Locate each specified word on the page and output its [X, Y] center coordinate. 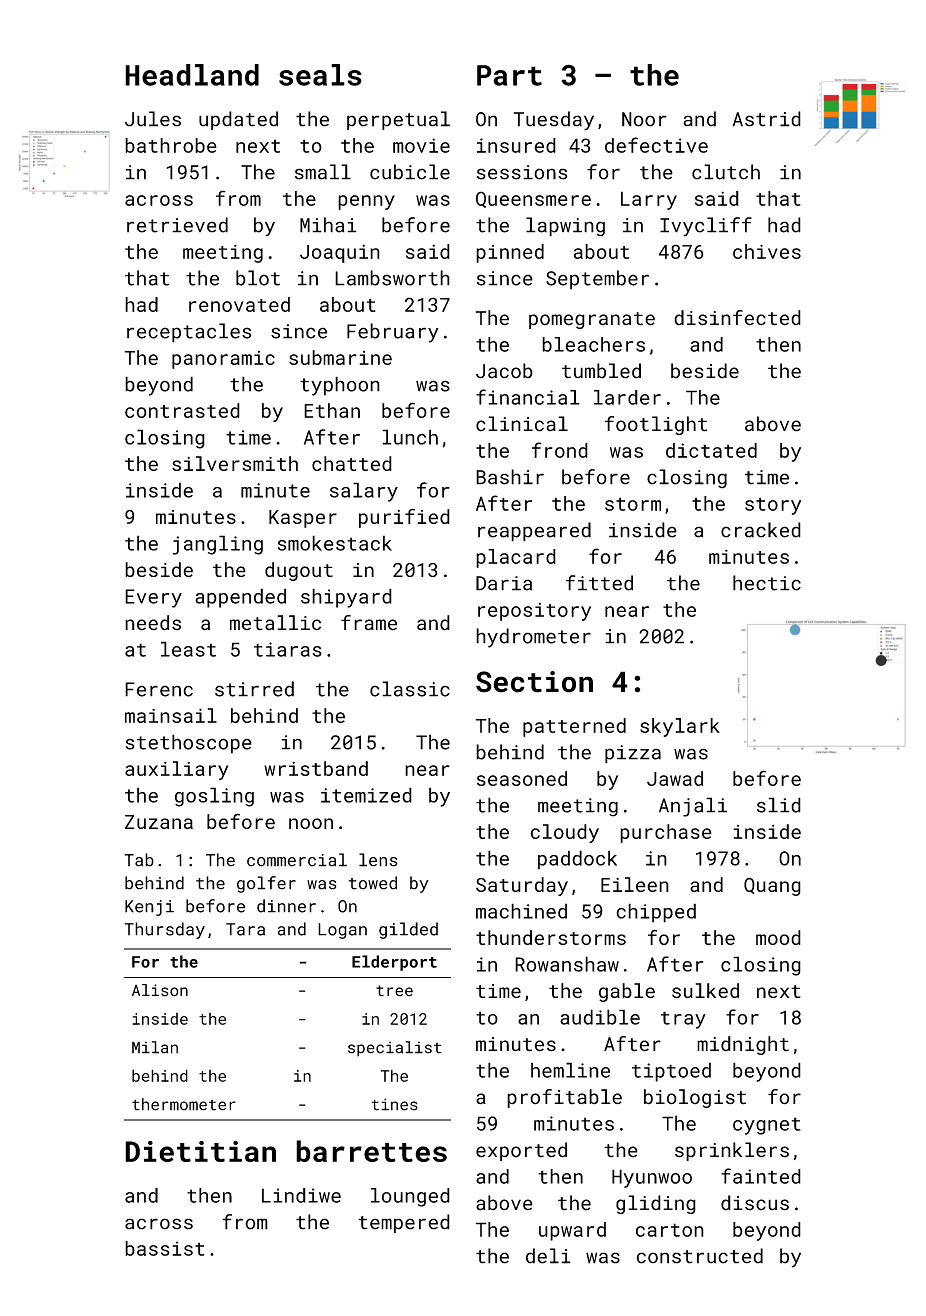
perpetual [398, 120]
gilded [408, 930]
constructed [700, 1256]
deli [548, 1256]
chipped [656, 913]
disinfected [737, 318]
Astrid [767, 119]
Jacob [504, 371]
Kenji [149, 908]
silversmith [235, 463]
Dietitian [200, 1151]
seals [320, 75]
